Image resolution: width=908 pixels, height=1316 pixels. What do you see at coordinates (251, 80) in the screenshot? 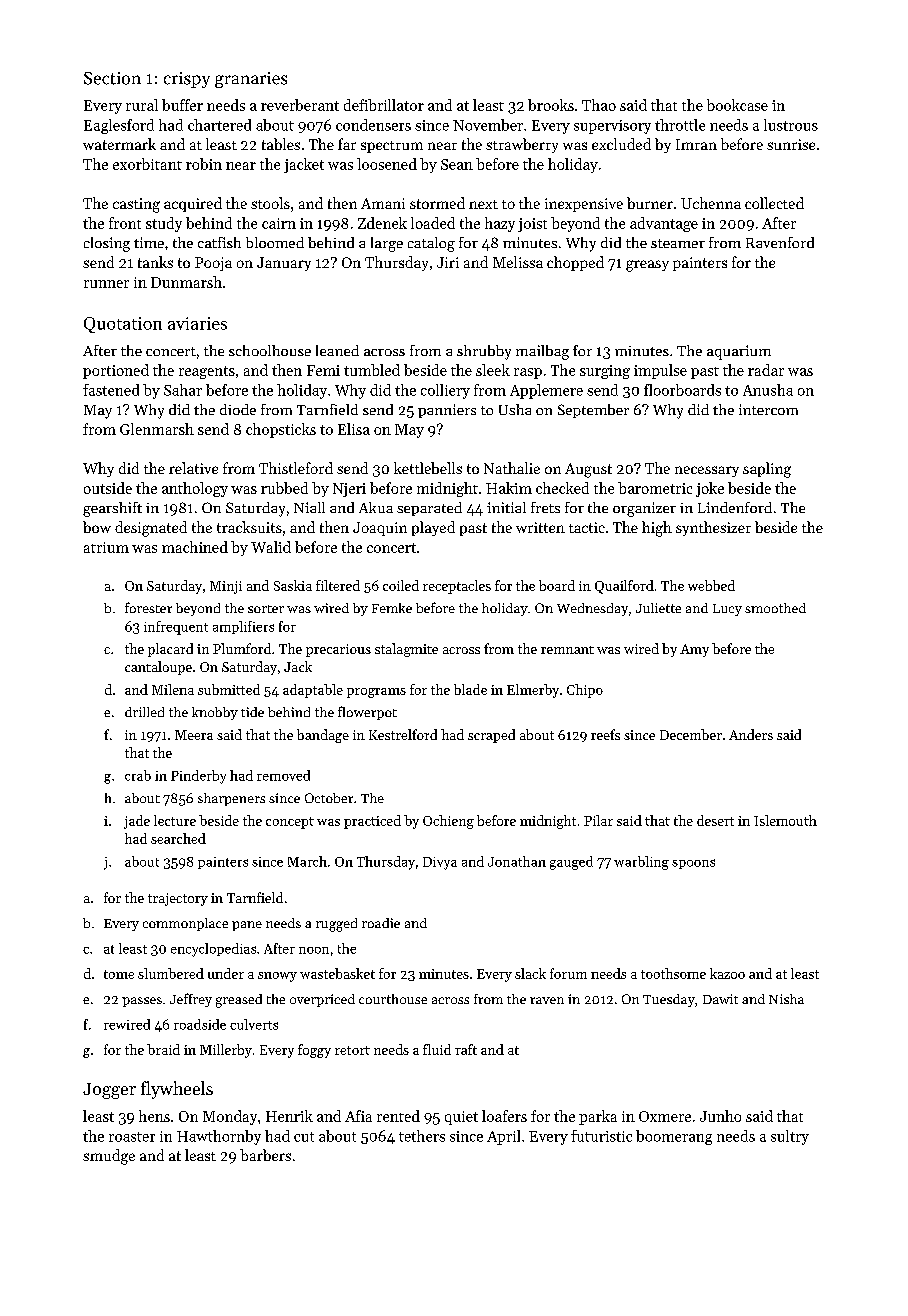
I see `granaries` at bounding box center [251, 80].
